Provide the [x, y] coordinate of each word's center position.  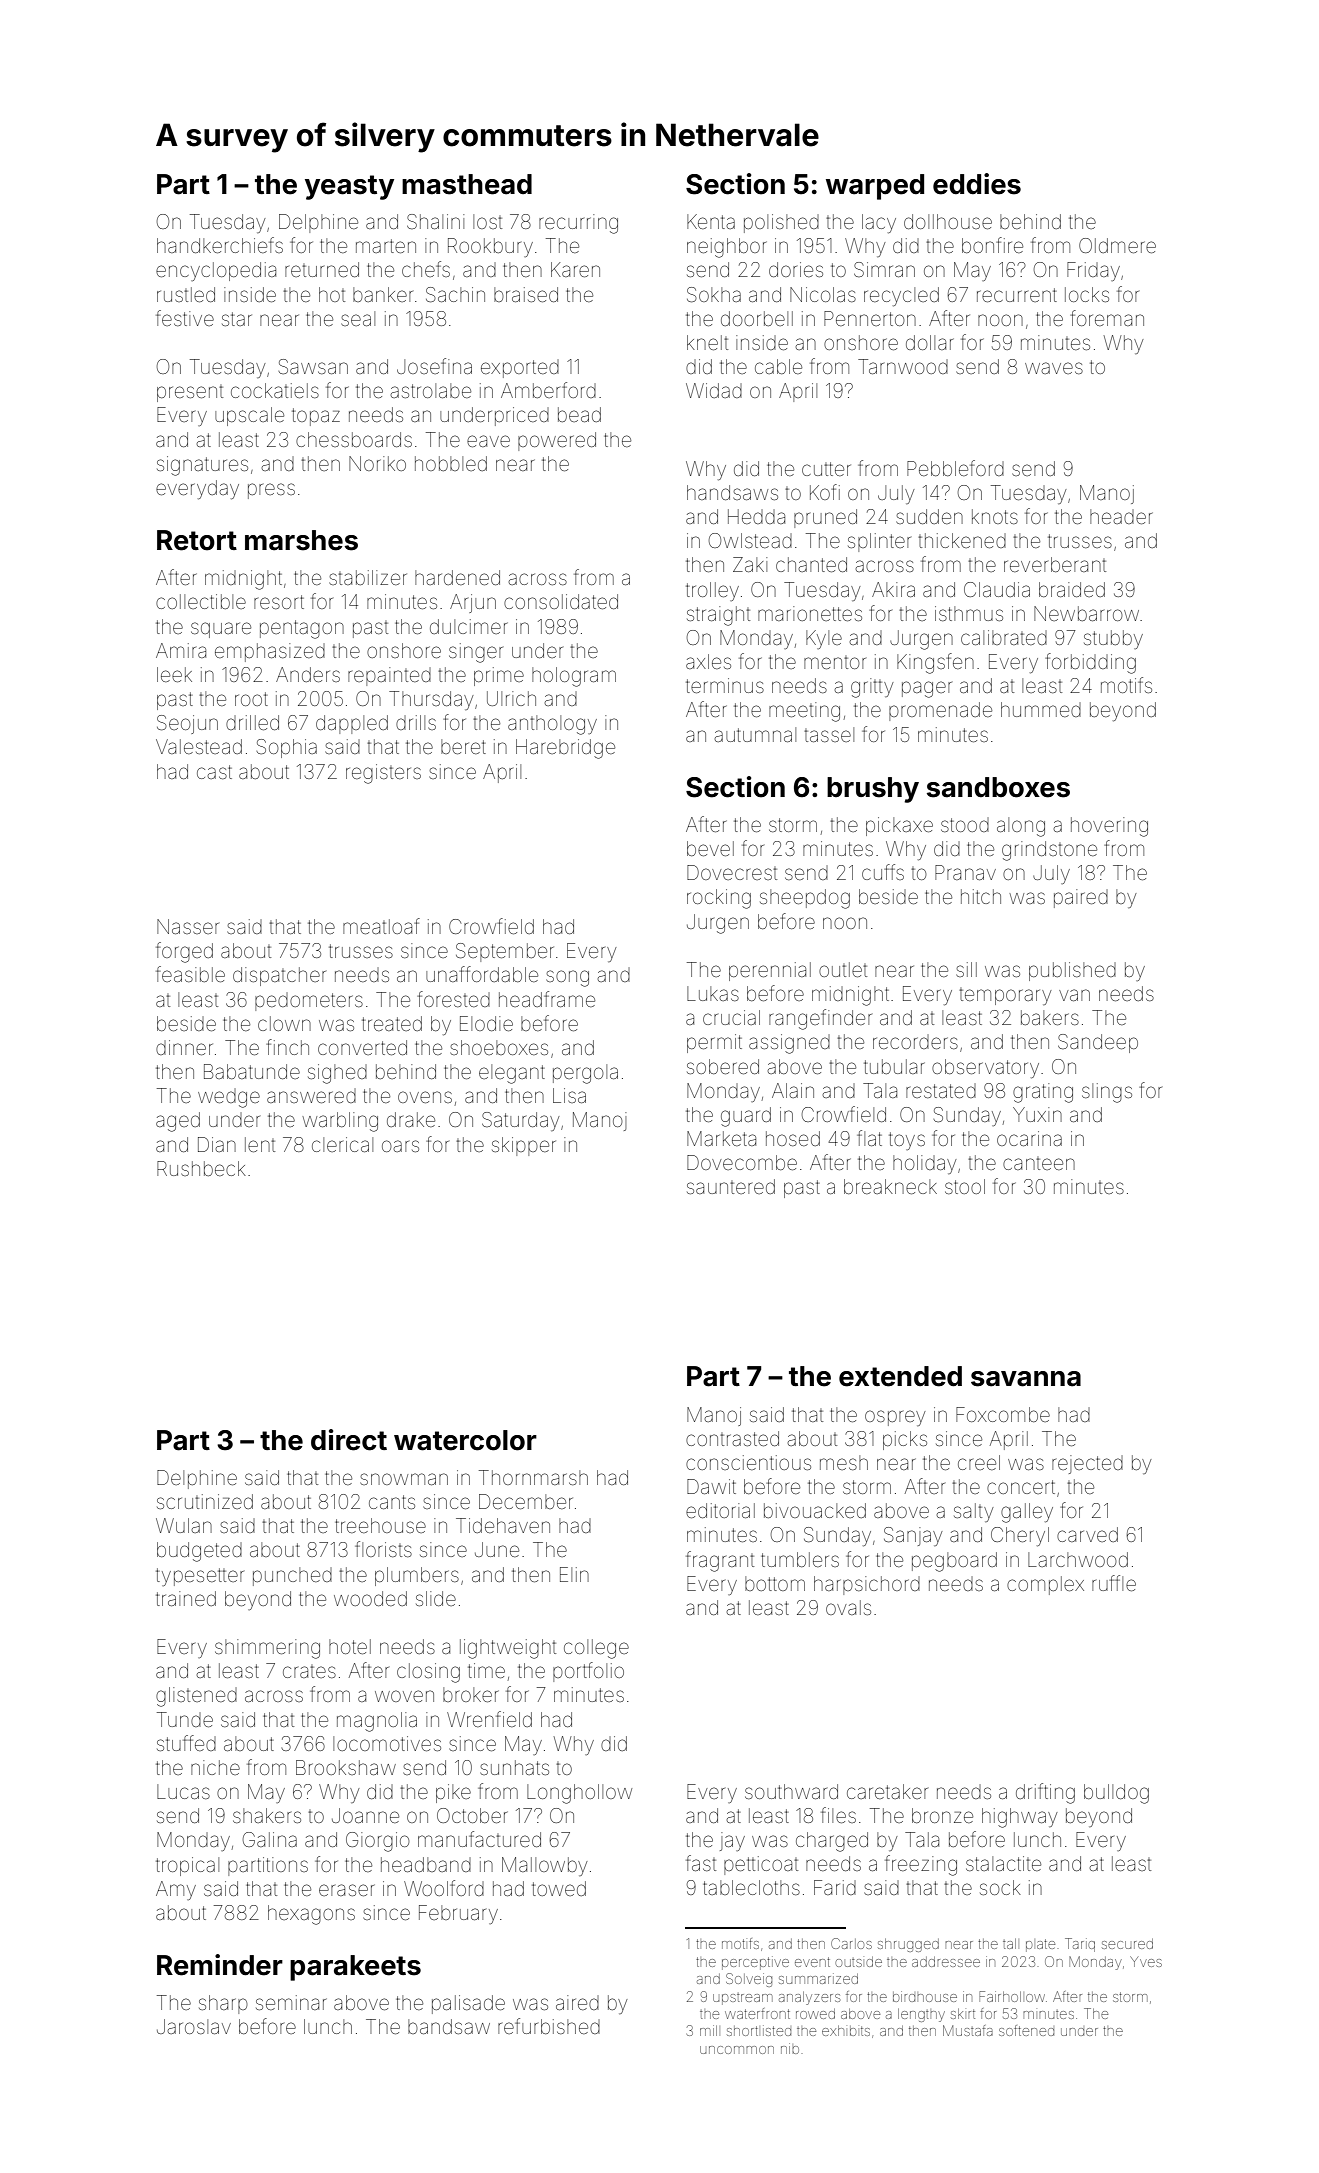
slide [436, 1598]
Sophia [286, 748]
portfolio [588, 1672]
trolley [712, 591]
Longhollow [579, 1794]
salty [974, 1512]
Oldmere [1117, 245]
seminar [291, 2002]
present [190, 393]
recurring [578, 224]
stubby [1113, 639]
